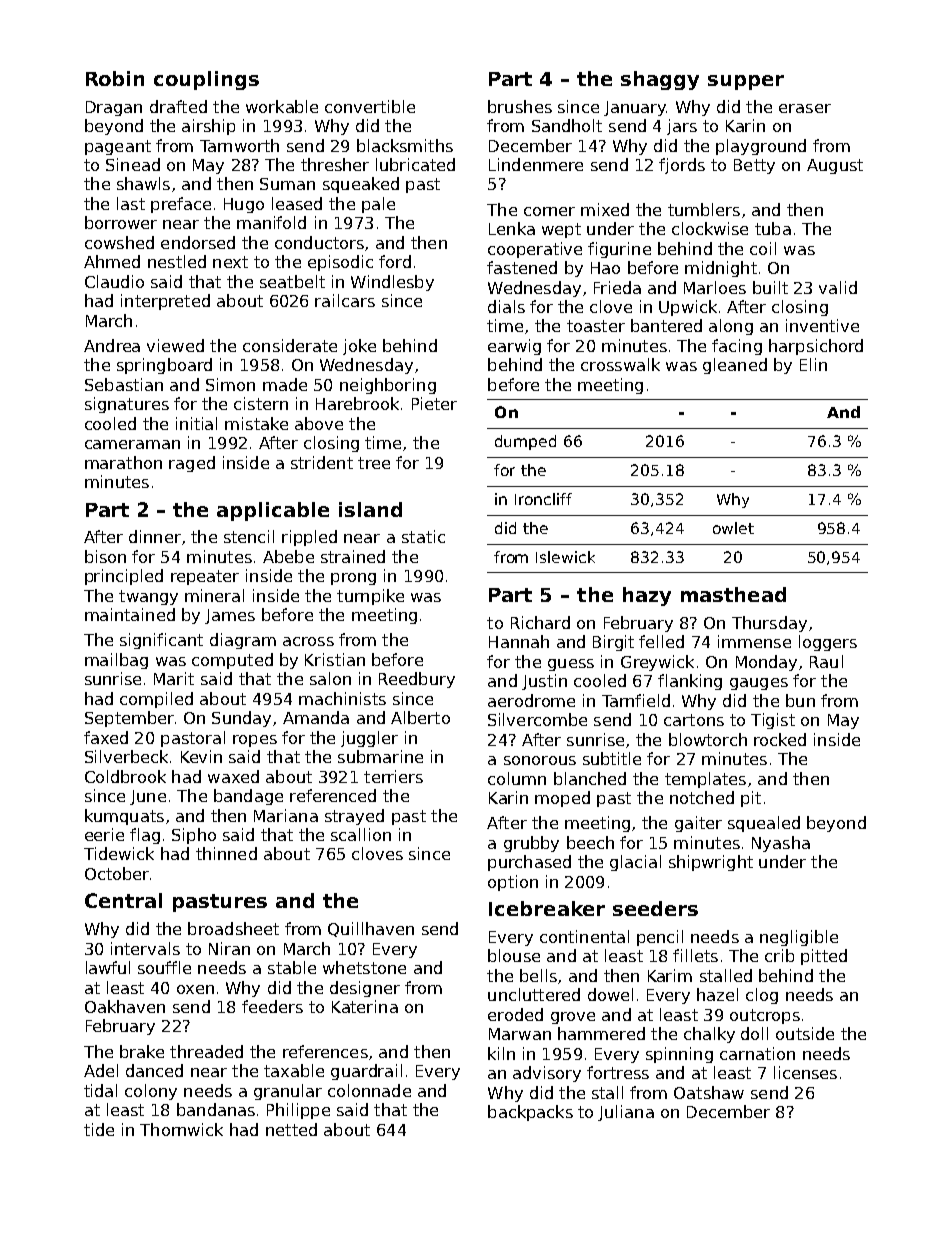 The width and height of the screenshot is (952, 1233). What do you see at coordinates (249, 536) in the screenshot?
I see `stencil` at bounding box center [249, 536].
